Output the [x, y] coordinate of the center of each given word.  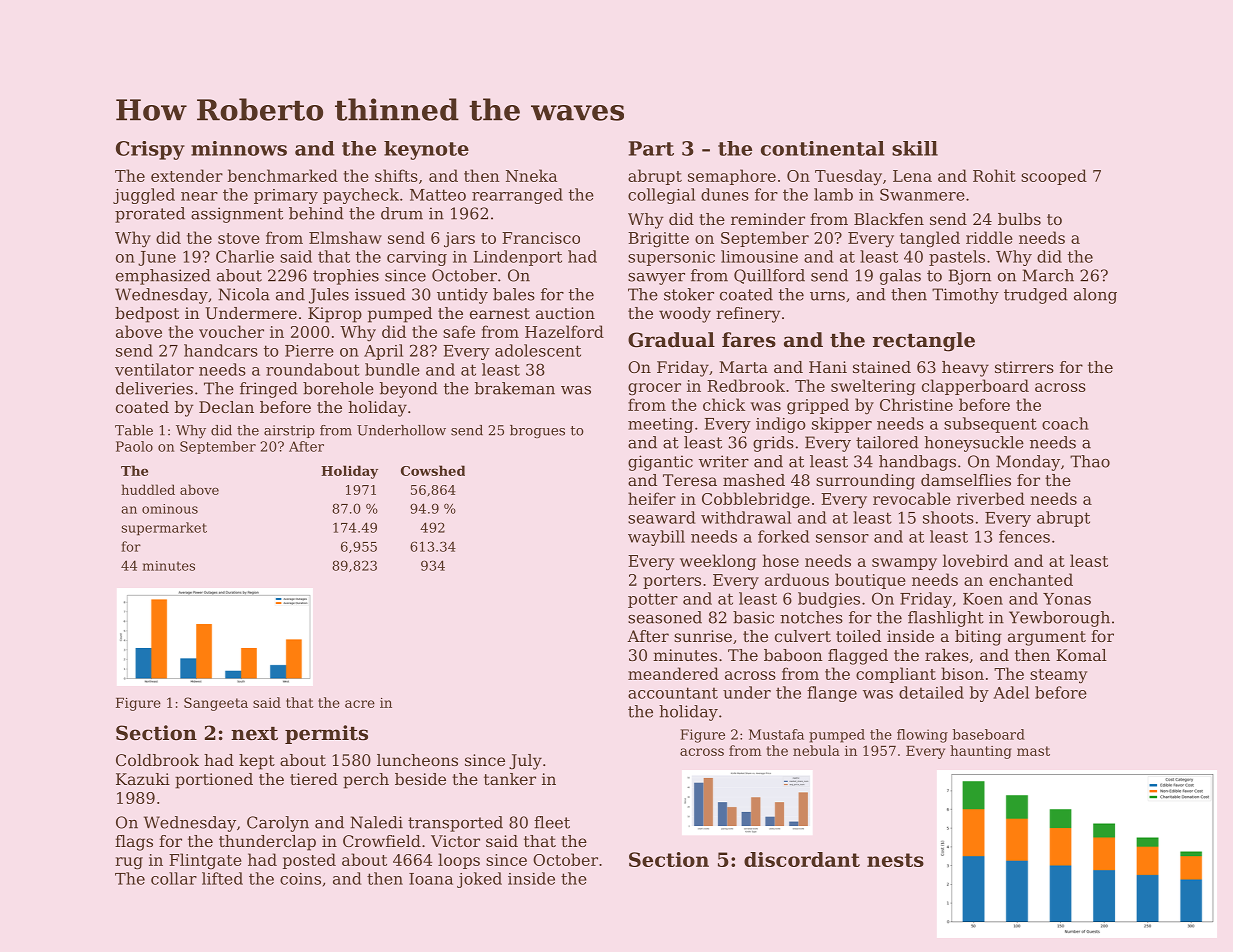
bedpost [147, 315]
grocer [654, 389]
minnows [239, 148]
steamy [1058, 676]
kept [257, 762]
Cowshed [433, 470]
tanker [510, 779]
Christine [916, 404]
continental [823, 148]
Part [651, 148]
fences [1024, 536]
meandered [673, 673]
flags [134, 843]
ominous [170, 509]
